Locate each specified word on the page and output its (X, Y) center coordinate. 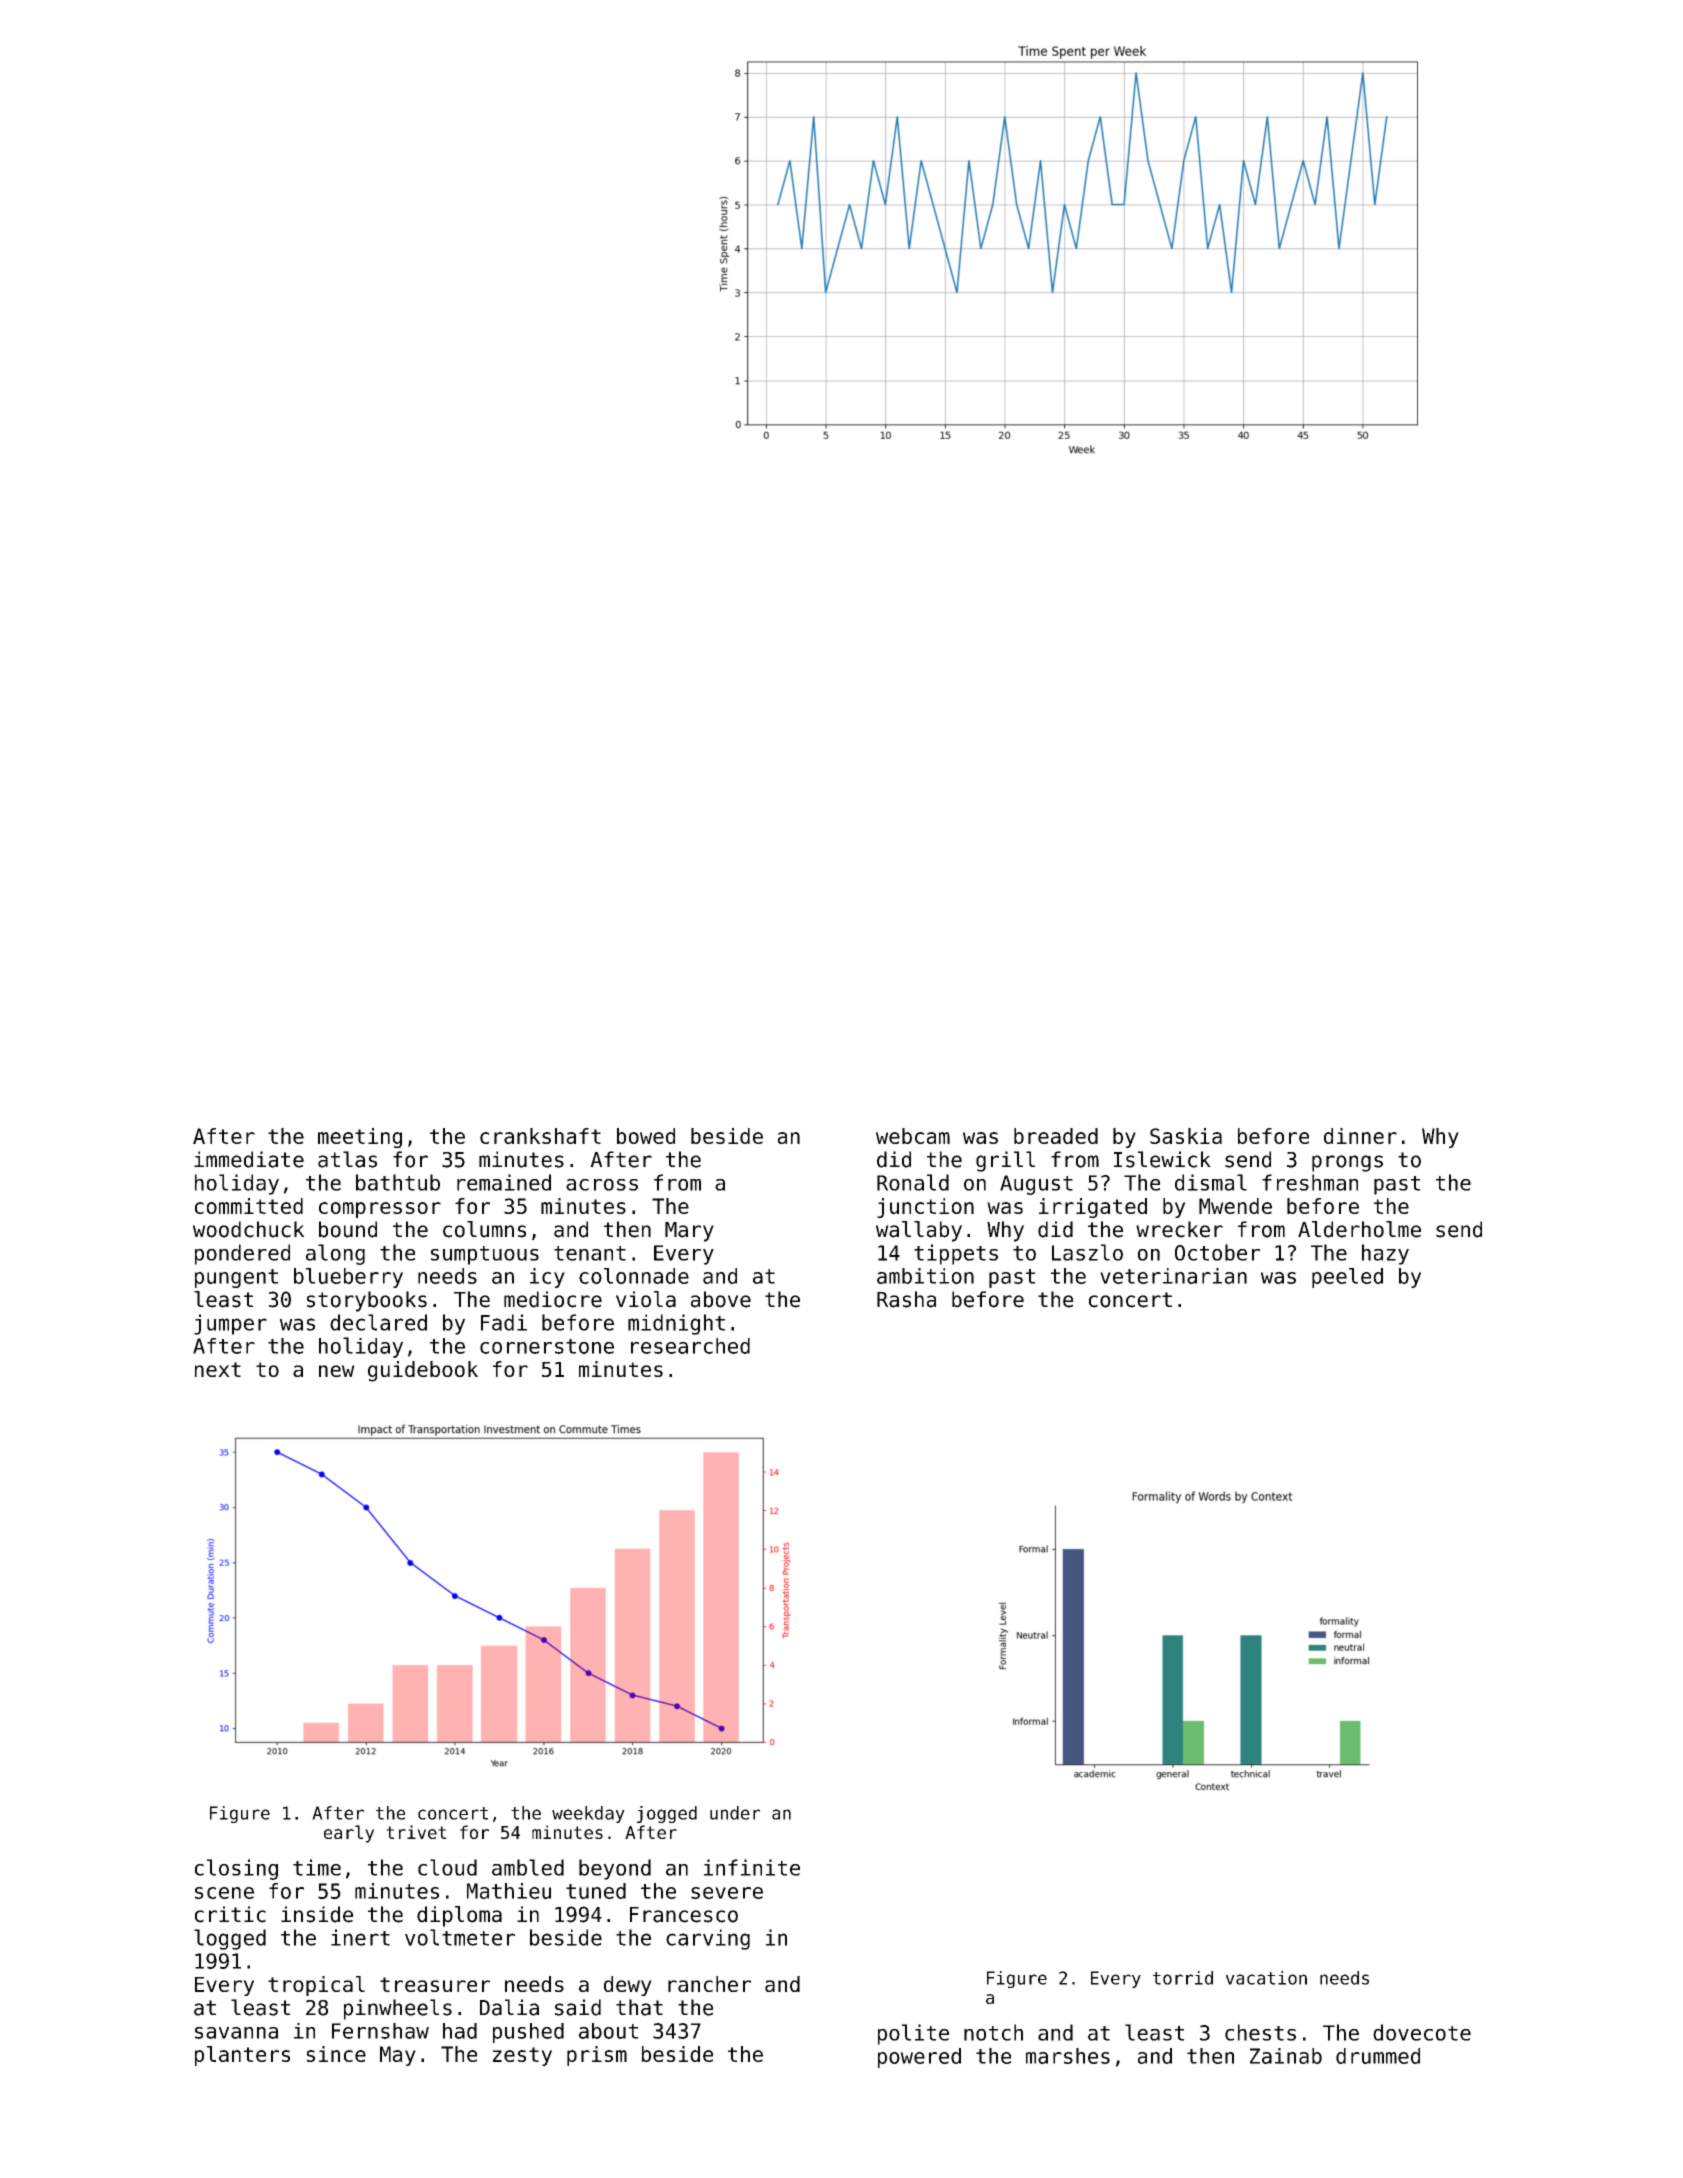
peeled (1347, 1278)
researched (690, 1346)
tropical (316, 1986)
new (337, 1371)
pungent (236, 1278)
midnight (676, 1324)
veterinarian (1173, 1276)
